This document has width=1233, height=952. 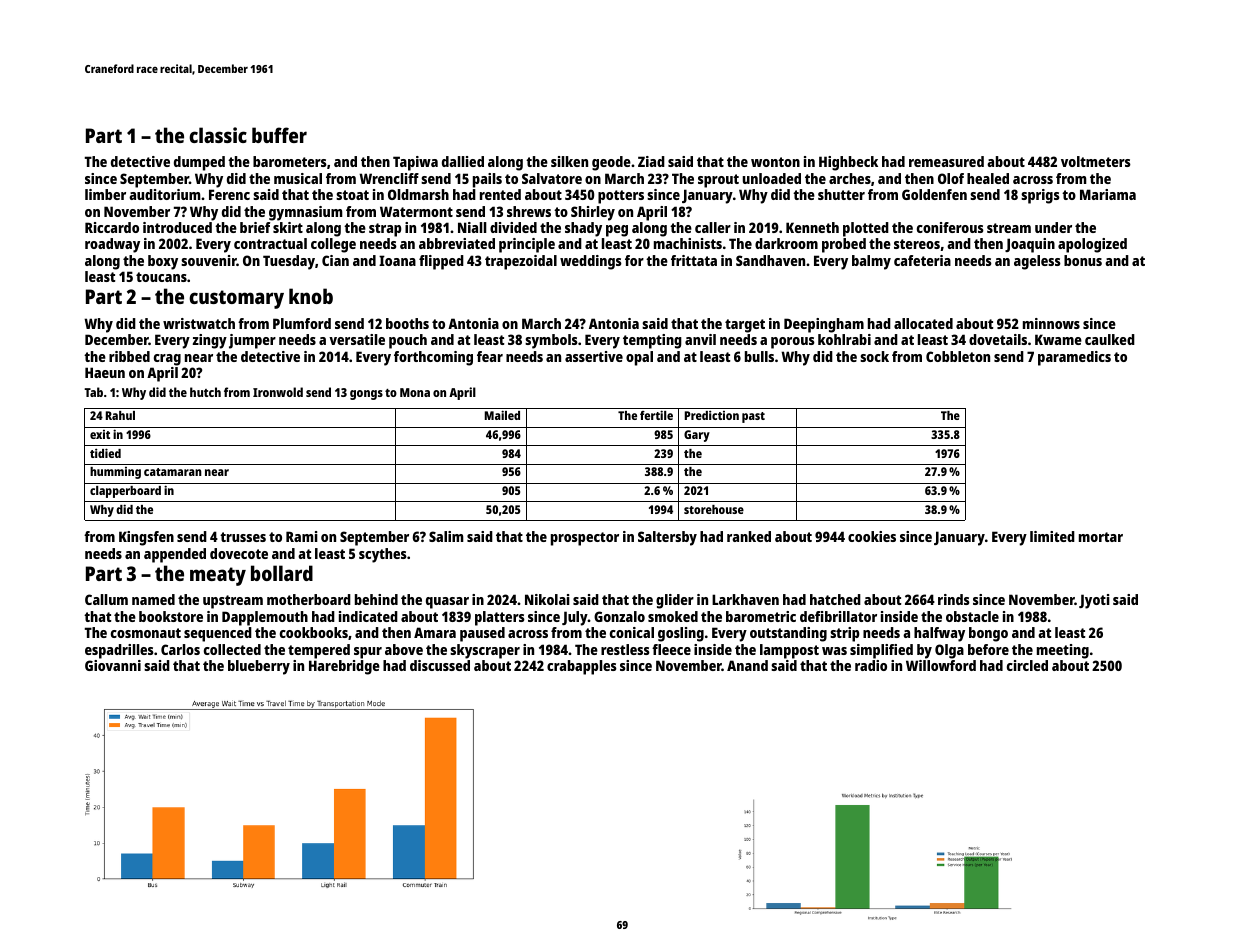 What do you see at coordinates (694, 260) in the document?
I see `frittata` at bounding box center [694, 260].
